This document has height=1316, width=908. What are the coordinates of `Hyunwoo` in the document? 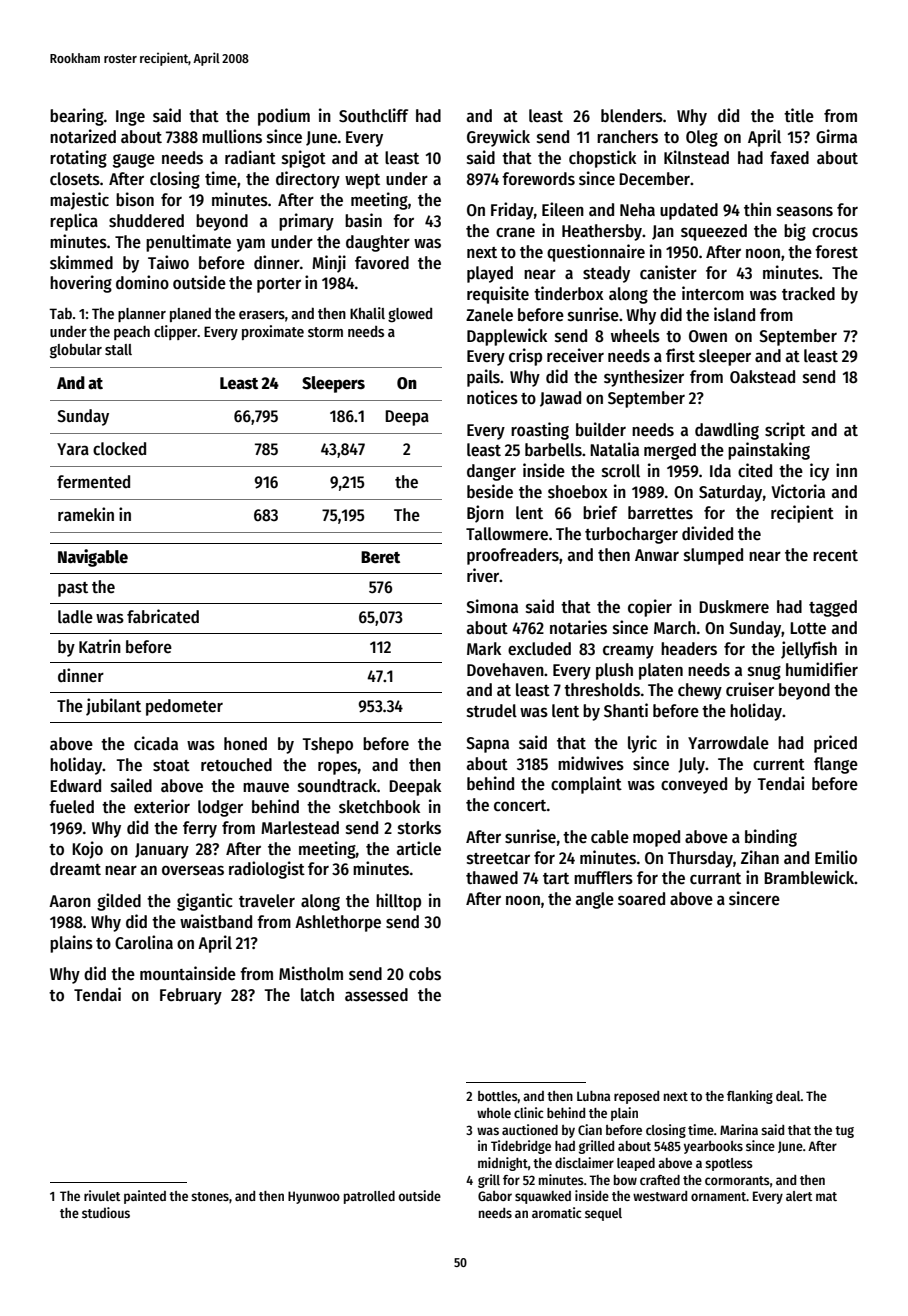 It's located at (314, 1197).
